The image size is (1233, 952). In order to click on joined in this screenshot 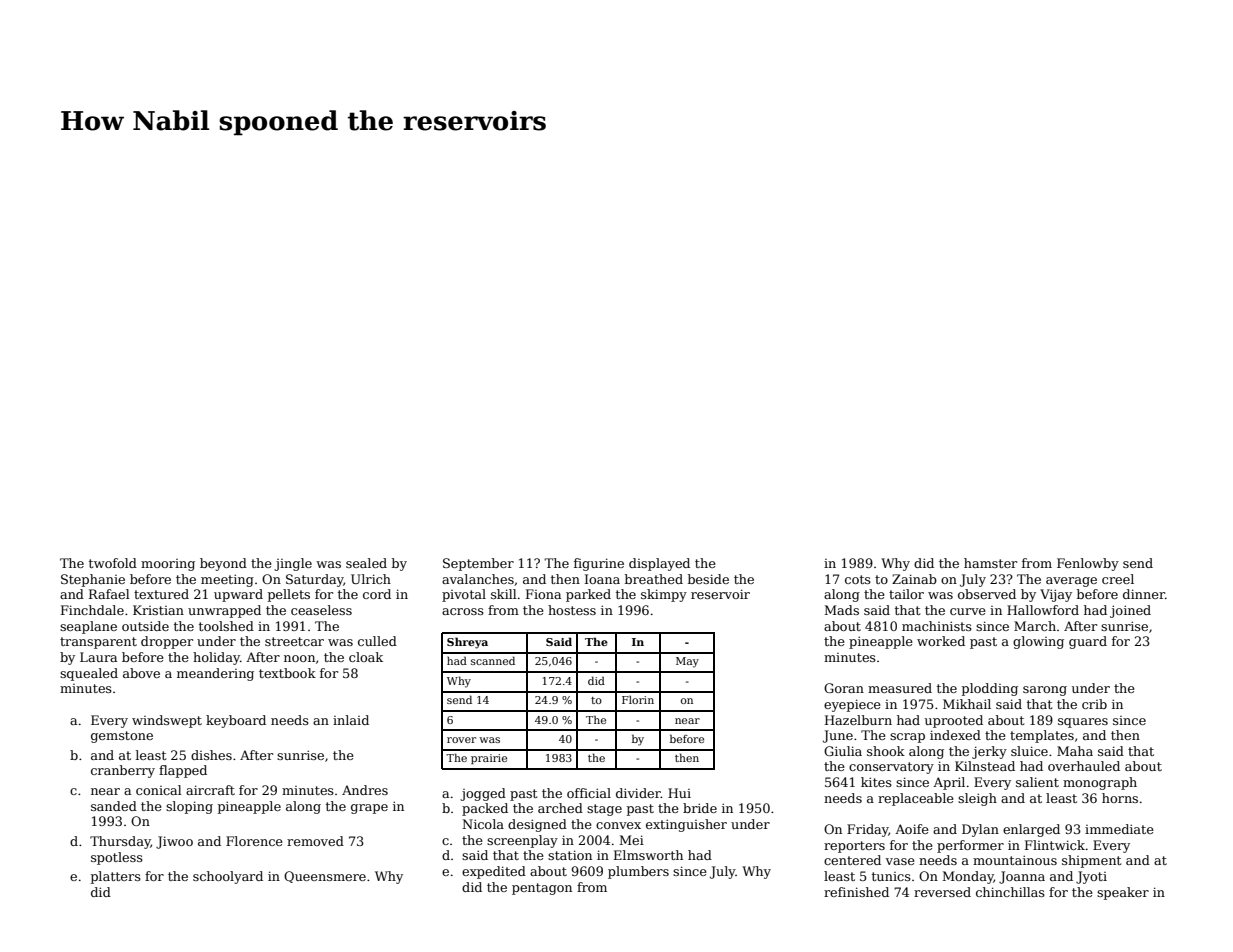, I will do `click(1130, 611)`.
